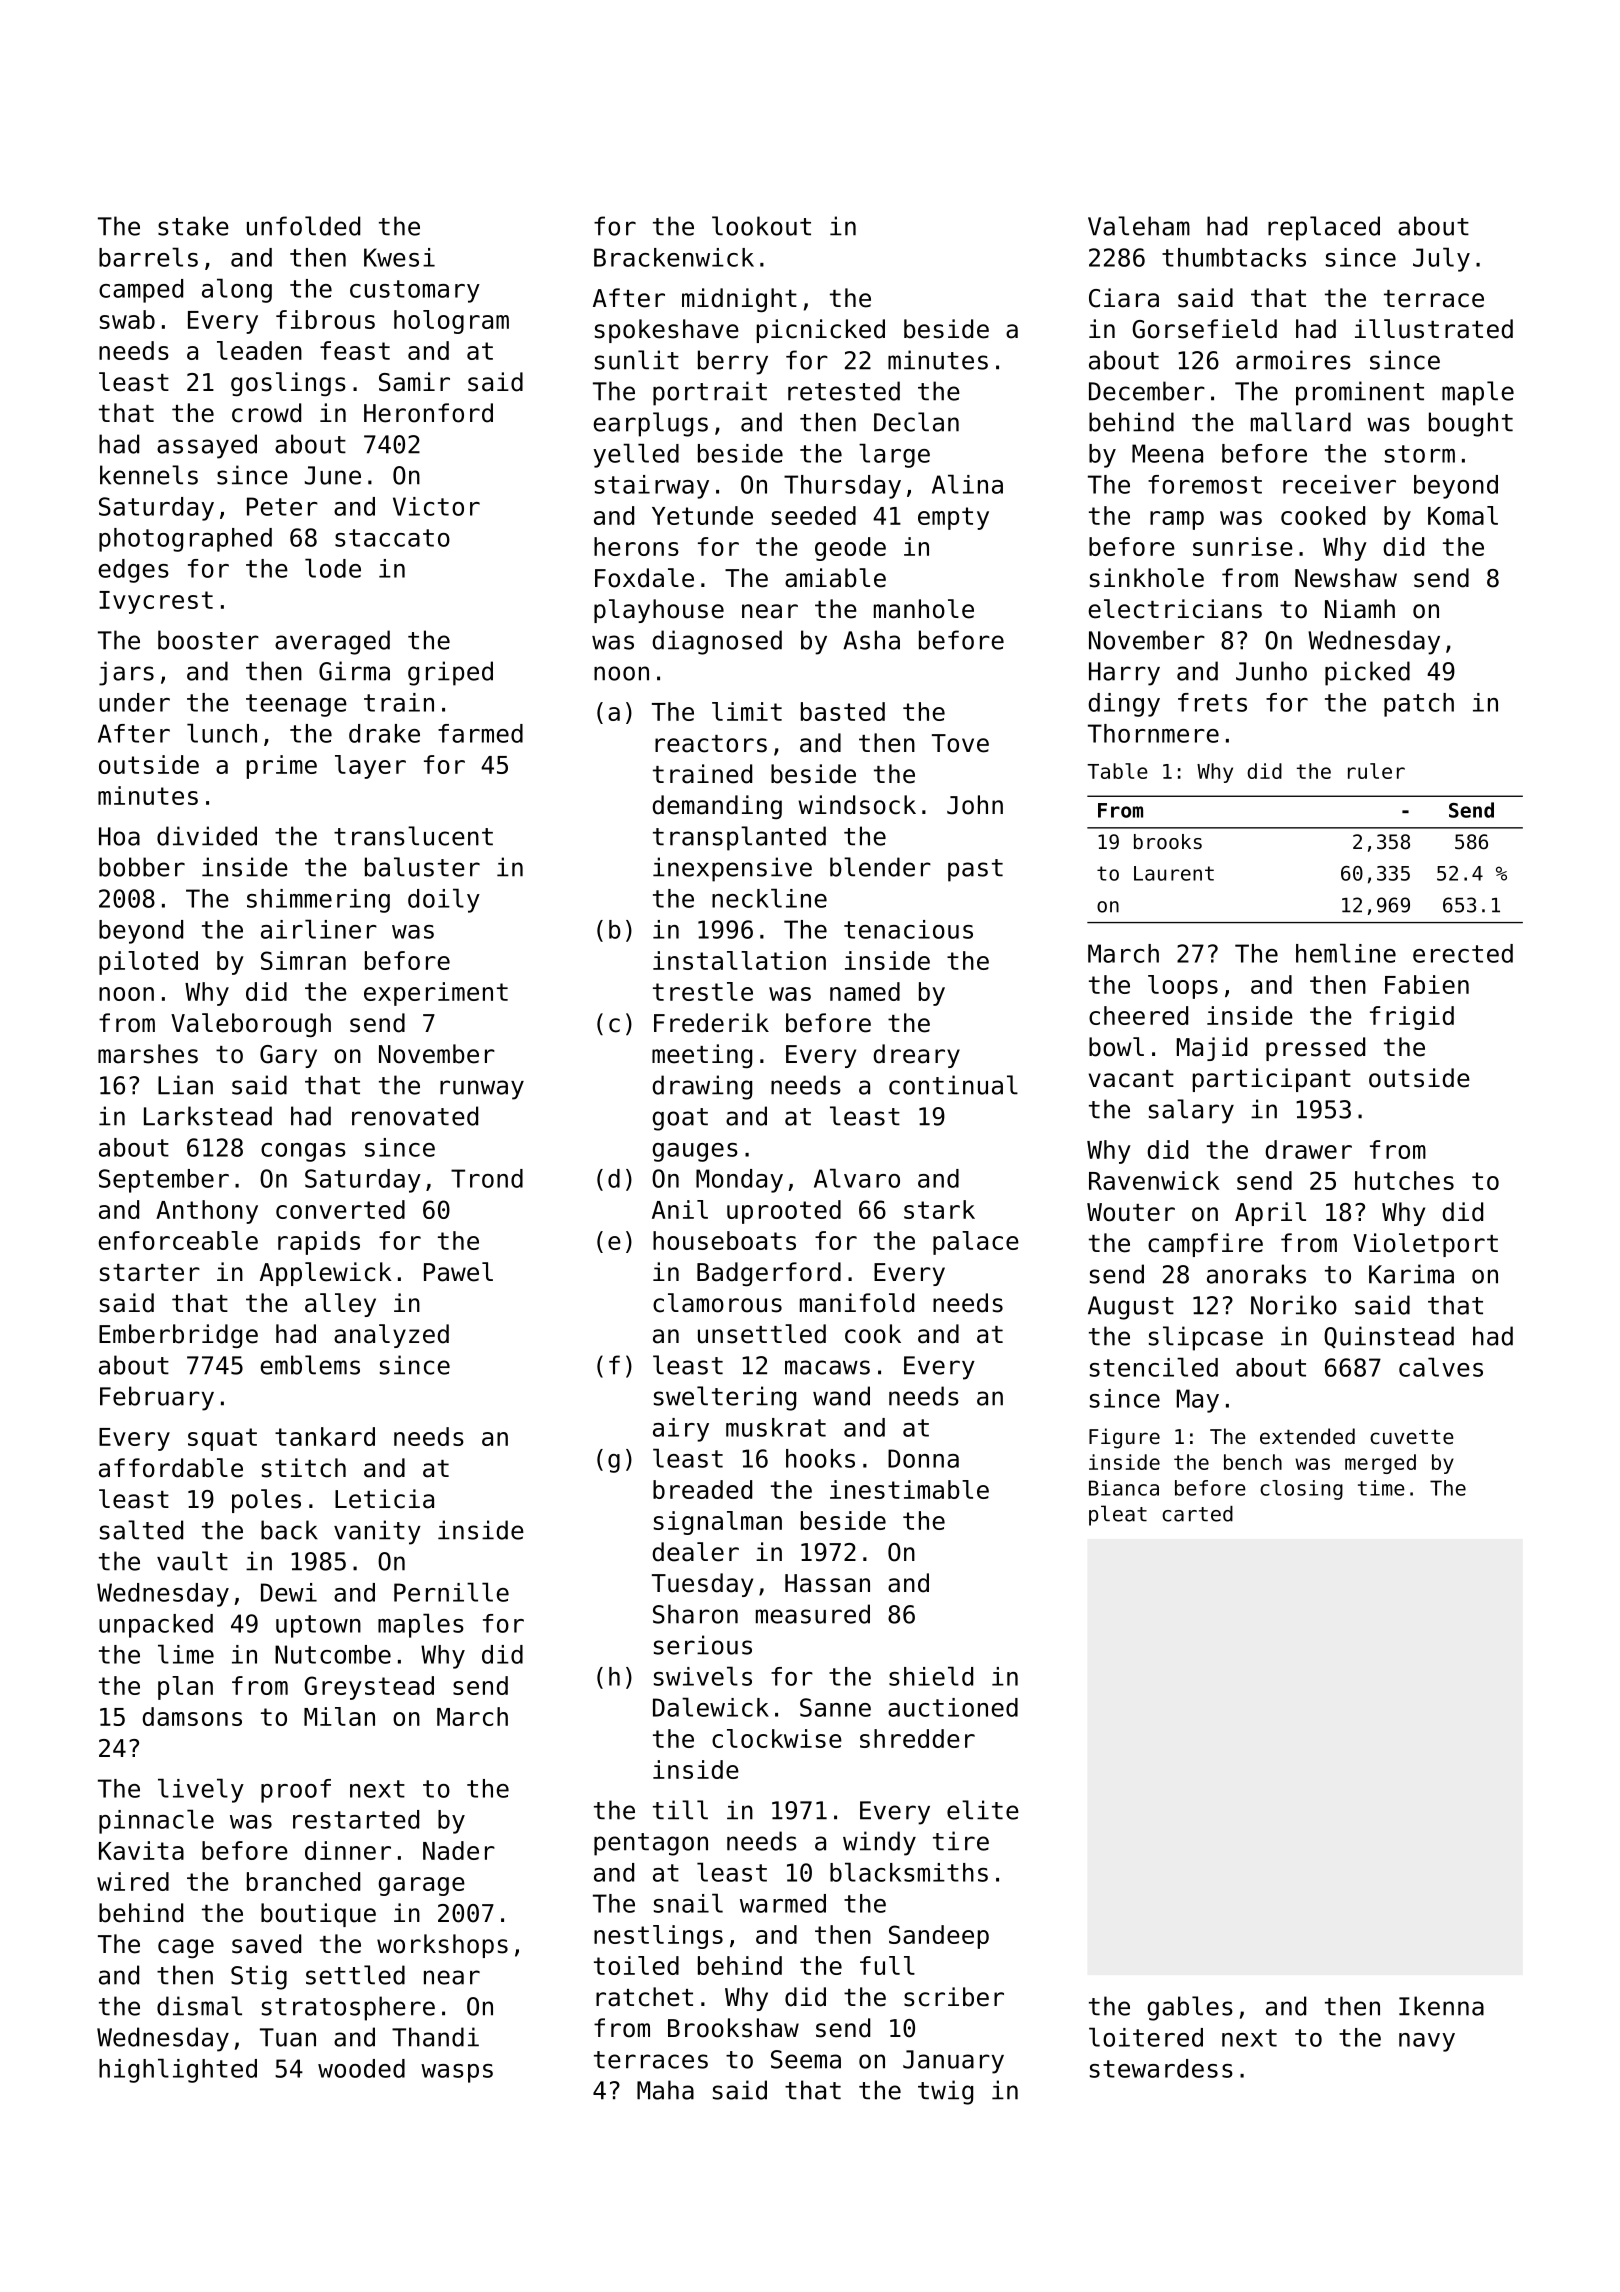  Describe the element at coordinates (1411, 1274) in the screenshot. I see `Karima` at that location.
